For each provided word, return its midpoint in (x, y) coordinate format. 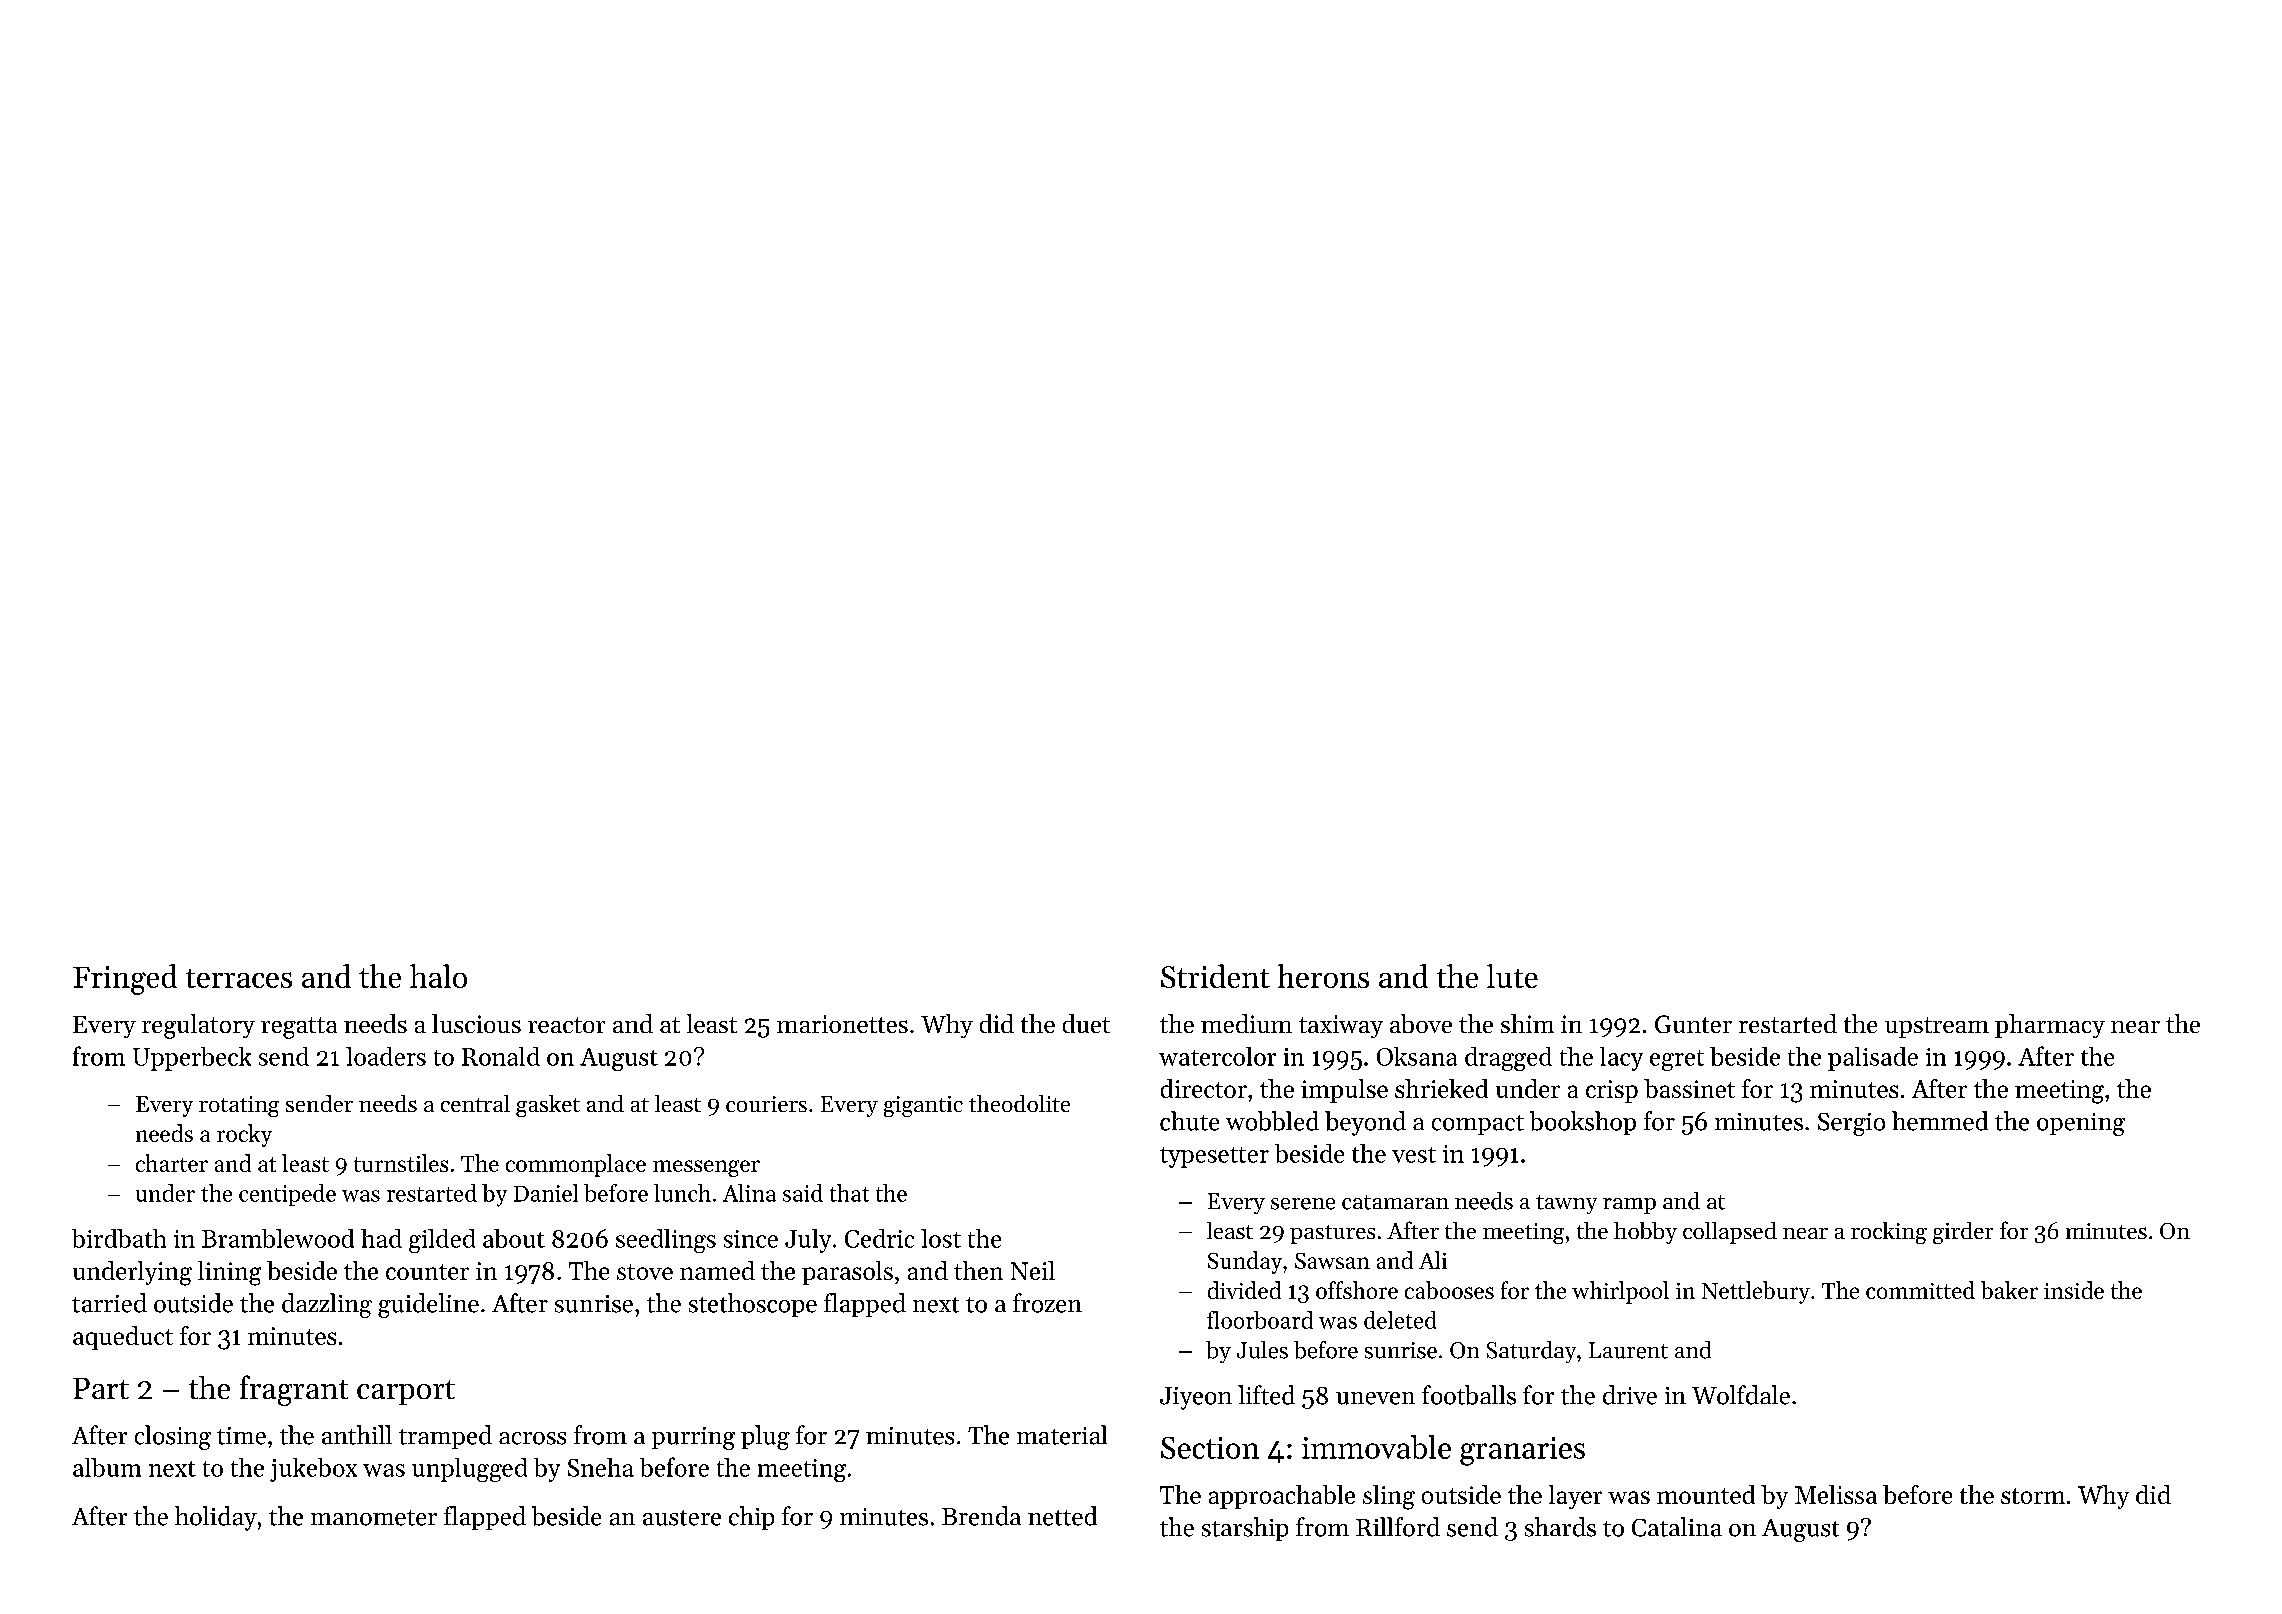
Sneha (601, 1467)
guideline (428, 1305)
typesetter (1214, 1157)
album (107, 1467)
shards (1560, 1527)
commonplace (576, 1165)
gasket (548, 1106)
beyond (1365, 1123)
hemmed (1940, 1121)
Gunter (1693, 1024)
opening (2081, 1124)
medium (1246, 1023)
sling (1389, 1497)
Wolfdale (1741, 1395)
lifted (1266, 1395)
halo (438, 976)
